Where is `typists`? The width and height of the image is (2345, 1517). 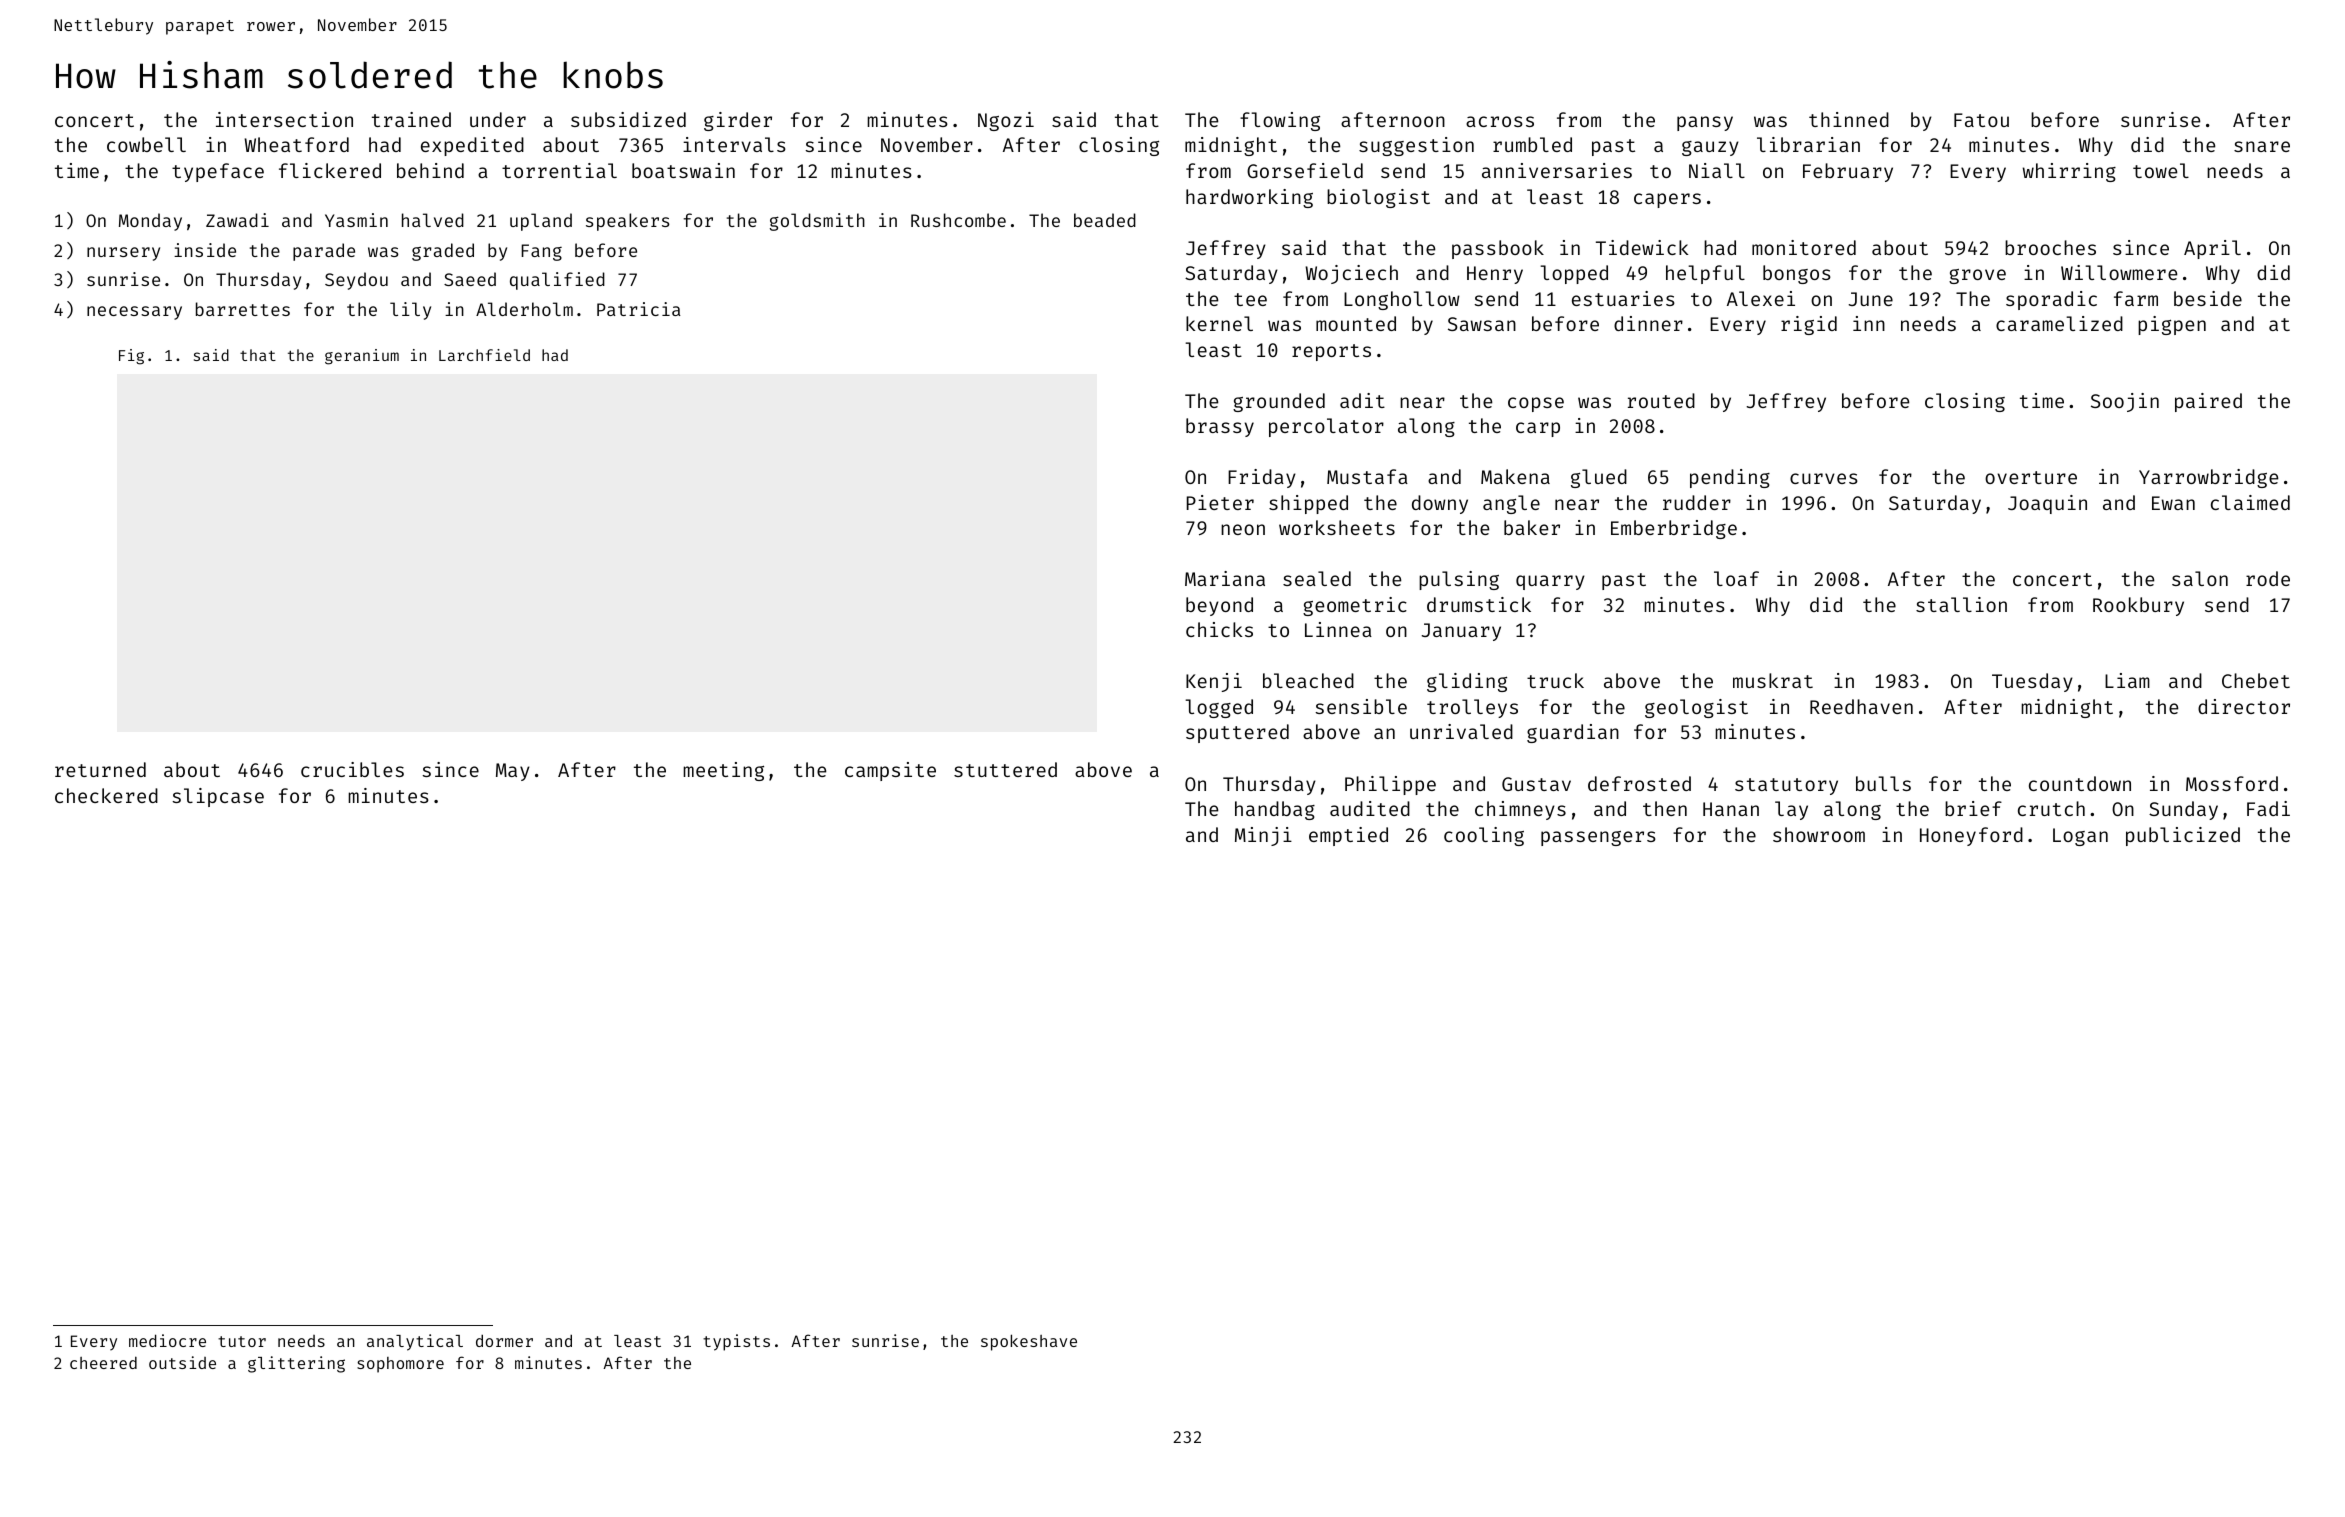
typists is located at coordinates (736, 1342).
